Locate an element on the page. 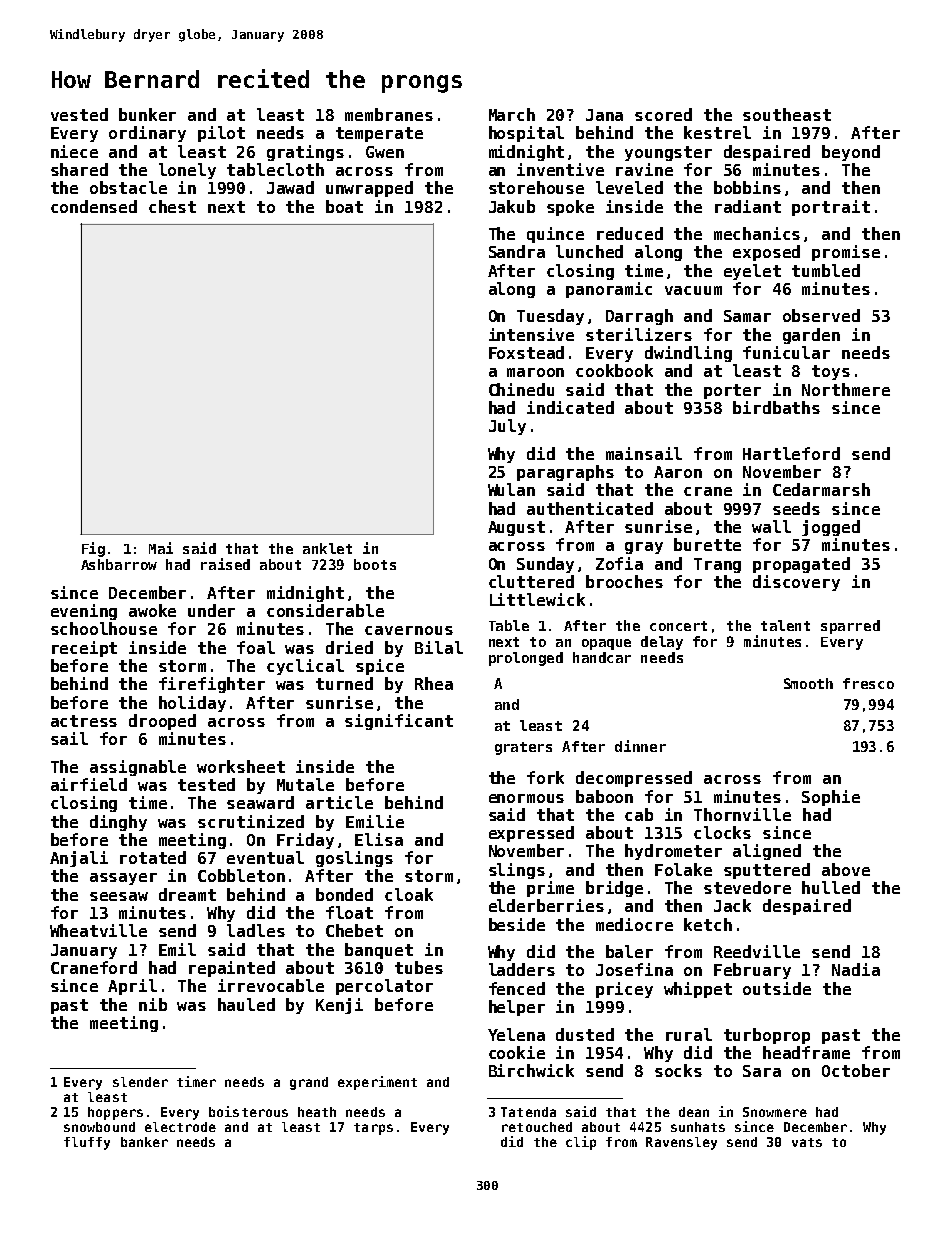 The image size is (952, 1233). chest is located at coordinates (172, 206).
